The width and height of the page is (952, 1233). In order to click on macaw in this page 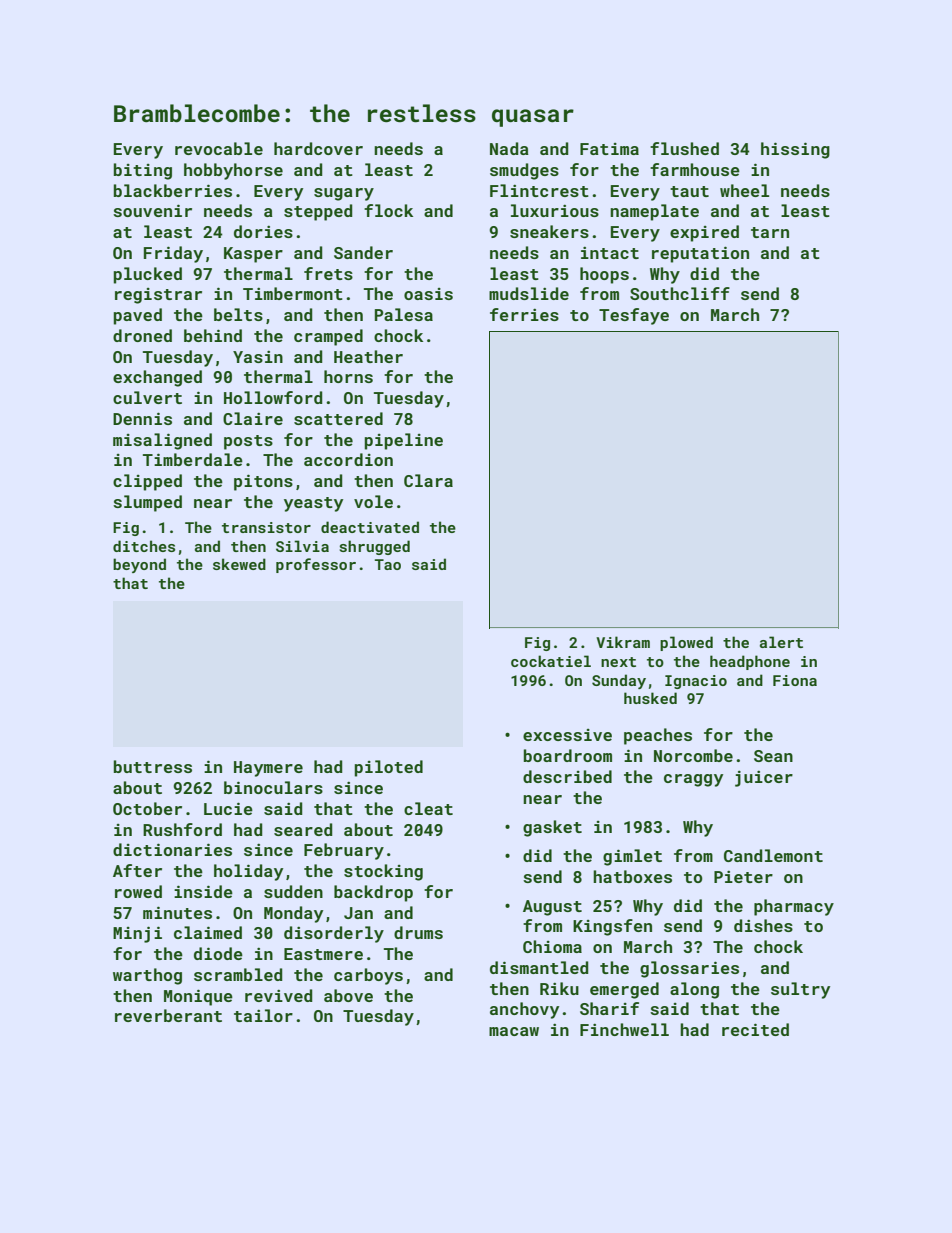, I will do `click(514, 1031)`.
